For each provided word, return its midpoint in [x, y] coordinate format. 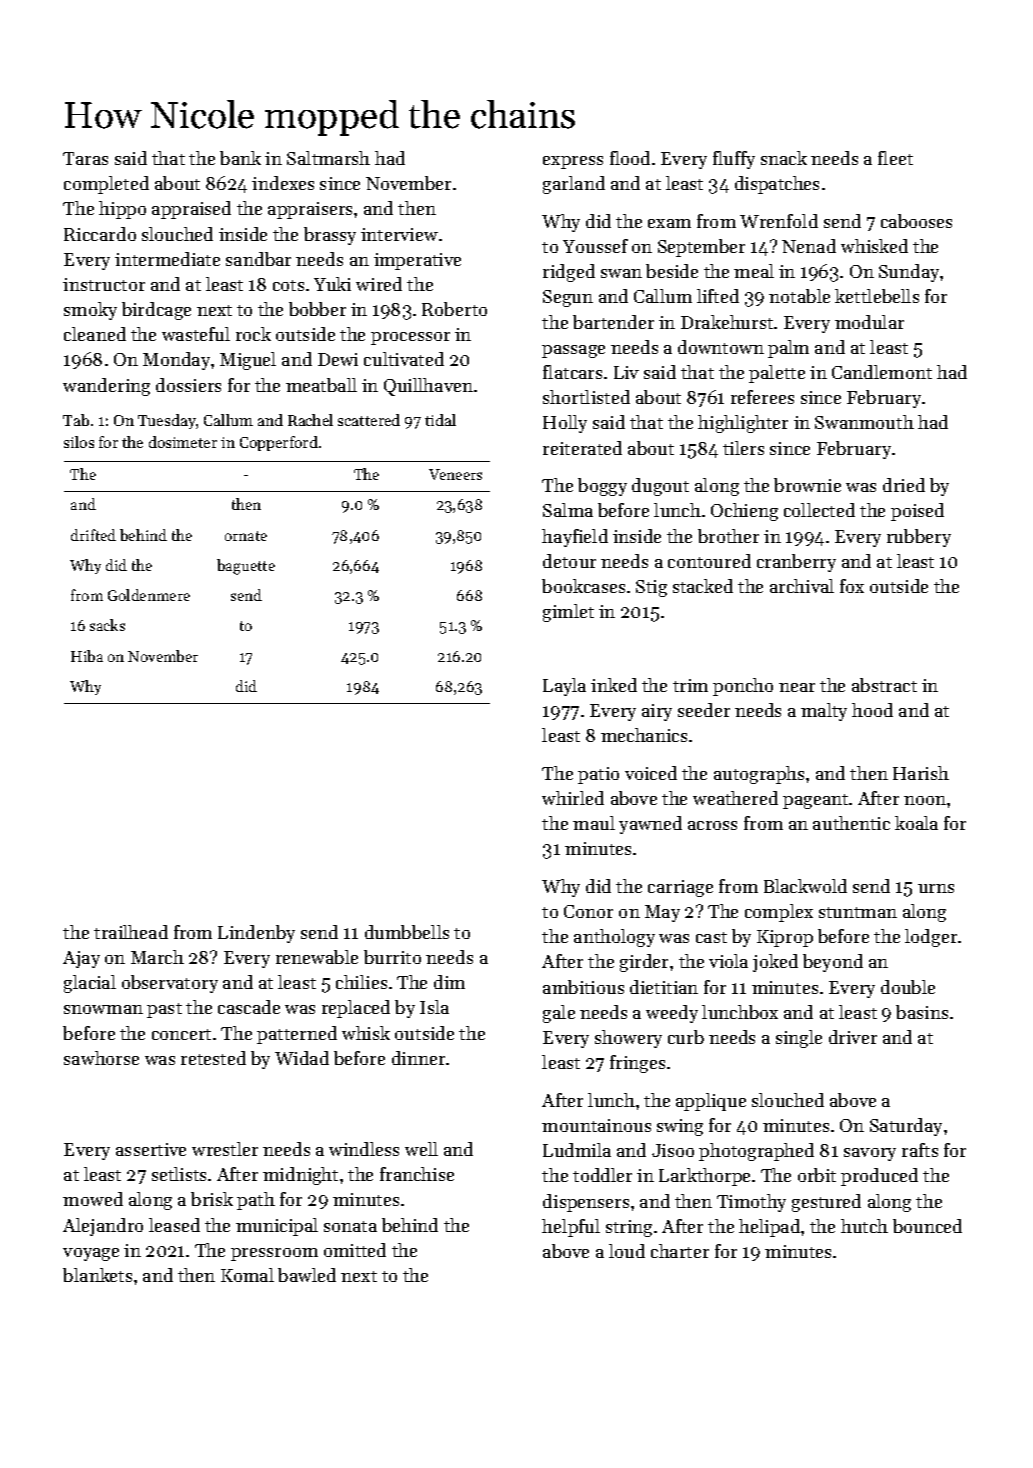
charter [680, 1251]
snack [784, 158]
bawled [307, 1275]
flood [630, 158]
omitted [355, 1250]
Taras [85, 158]
